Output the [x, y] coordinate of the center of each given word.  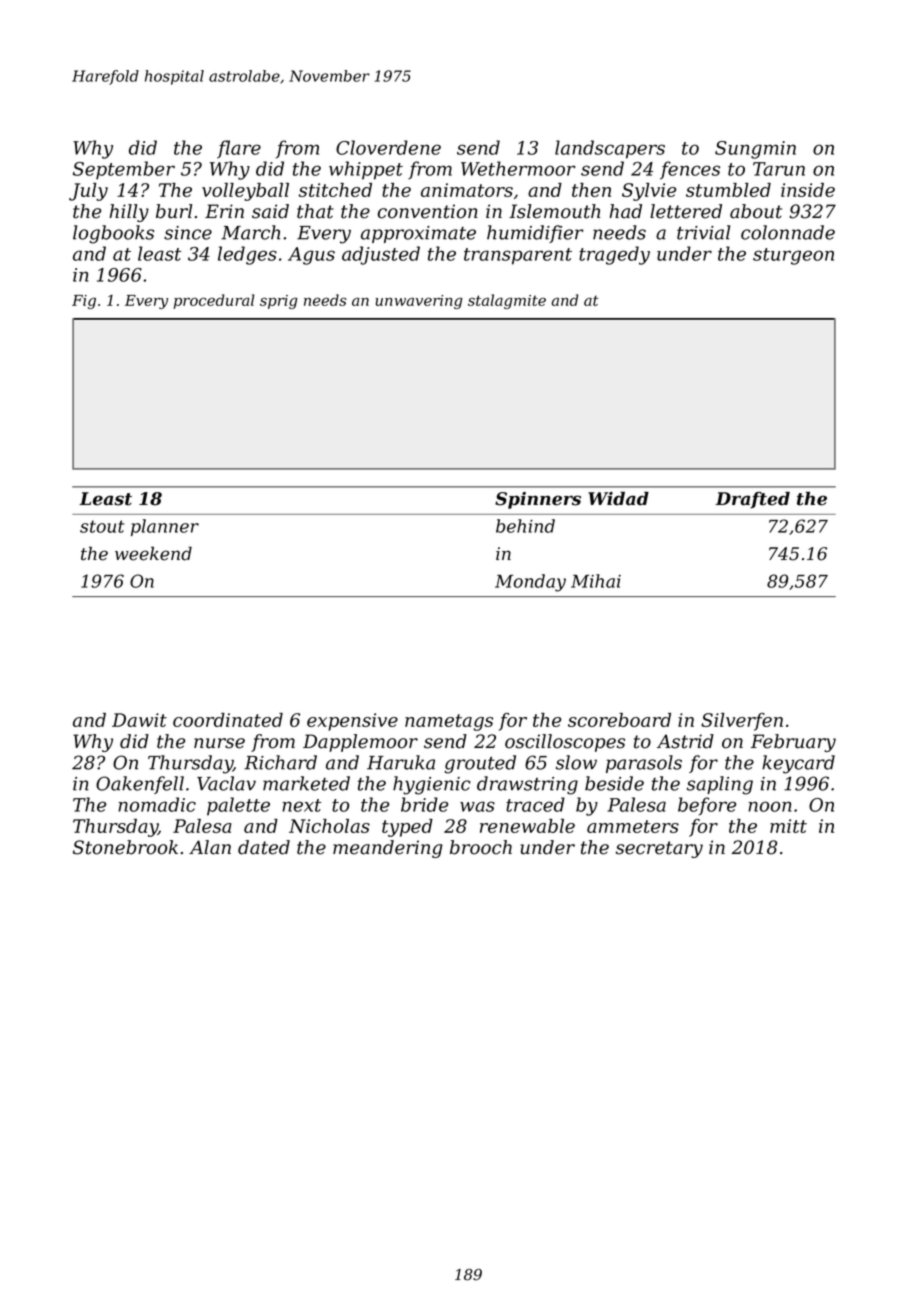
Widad [618, 498]
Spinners [538, 500]
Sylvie [649, 192]
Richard [280, 762]
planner [165, 527]
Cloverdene [388, 147]
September [124, 170]
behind [525, 526]
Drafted [752, 500]
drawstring [527, 785]
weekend [153, 553]
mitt [788, 826]
